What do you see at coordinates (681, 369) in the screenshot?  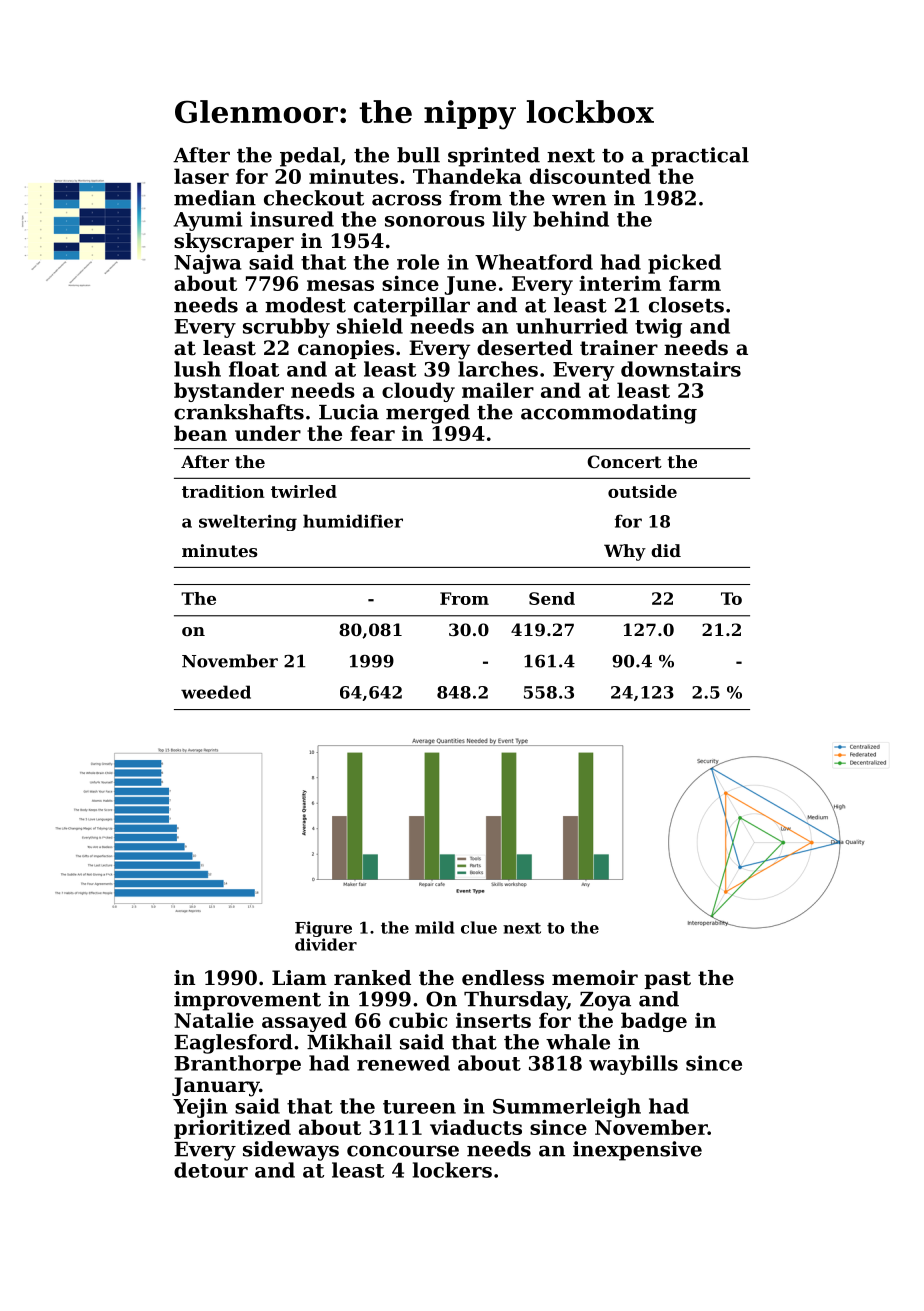 I see `downstairs` at bounding box center [681, 369].
